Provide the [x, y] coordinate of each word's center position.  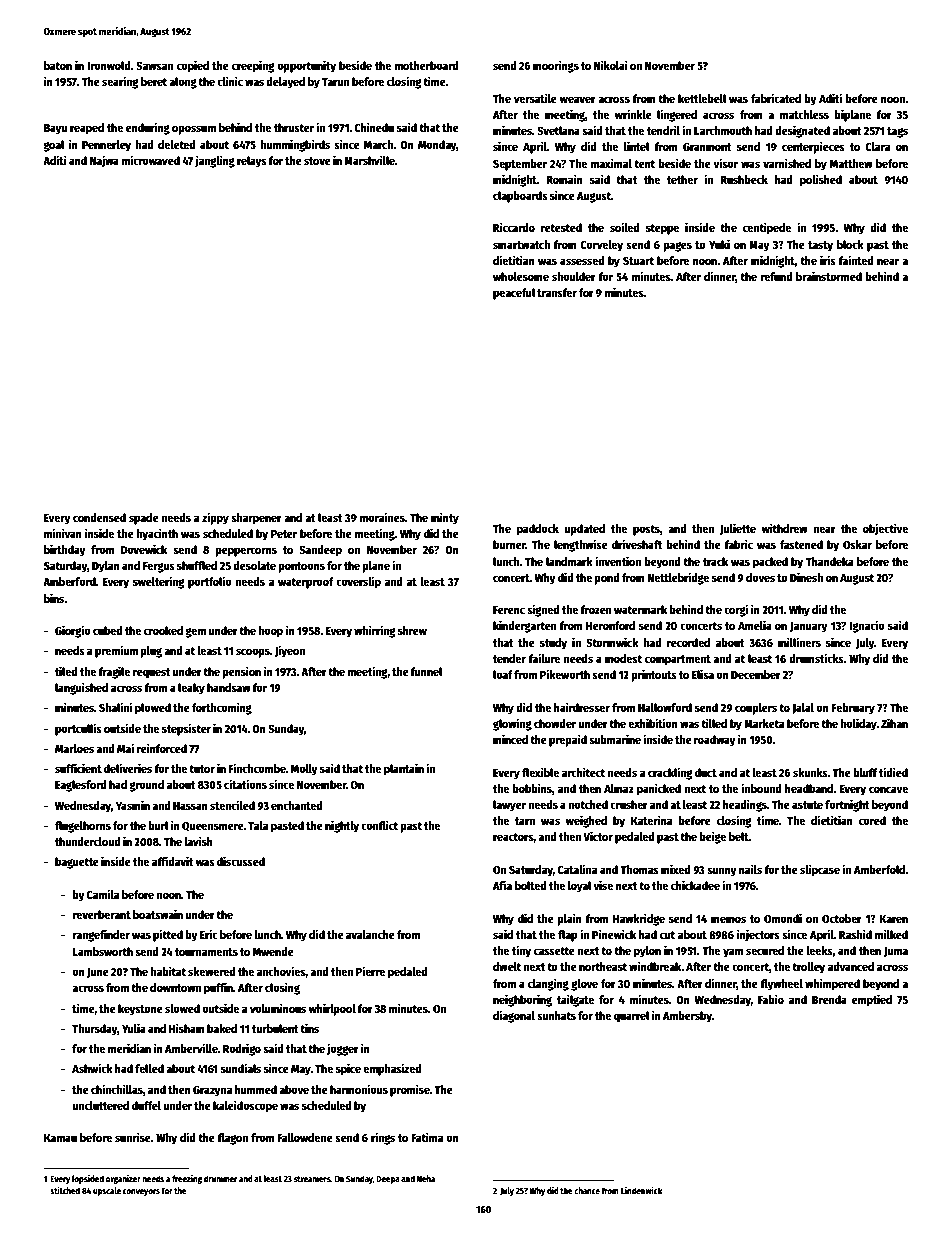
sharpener [256, 519]
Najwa [104, 161]
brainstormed [829, 276]
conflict [379, 825]
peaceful [514, 294]
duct [706, 772]
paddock [538, 530]
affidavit [172, 861]
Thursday [95, 1030]
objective [885, 529]
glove [584, 985]
